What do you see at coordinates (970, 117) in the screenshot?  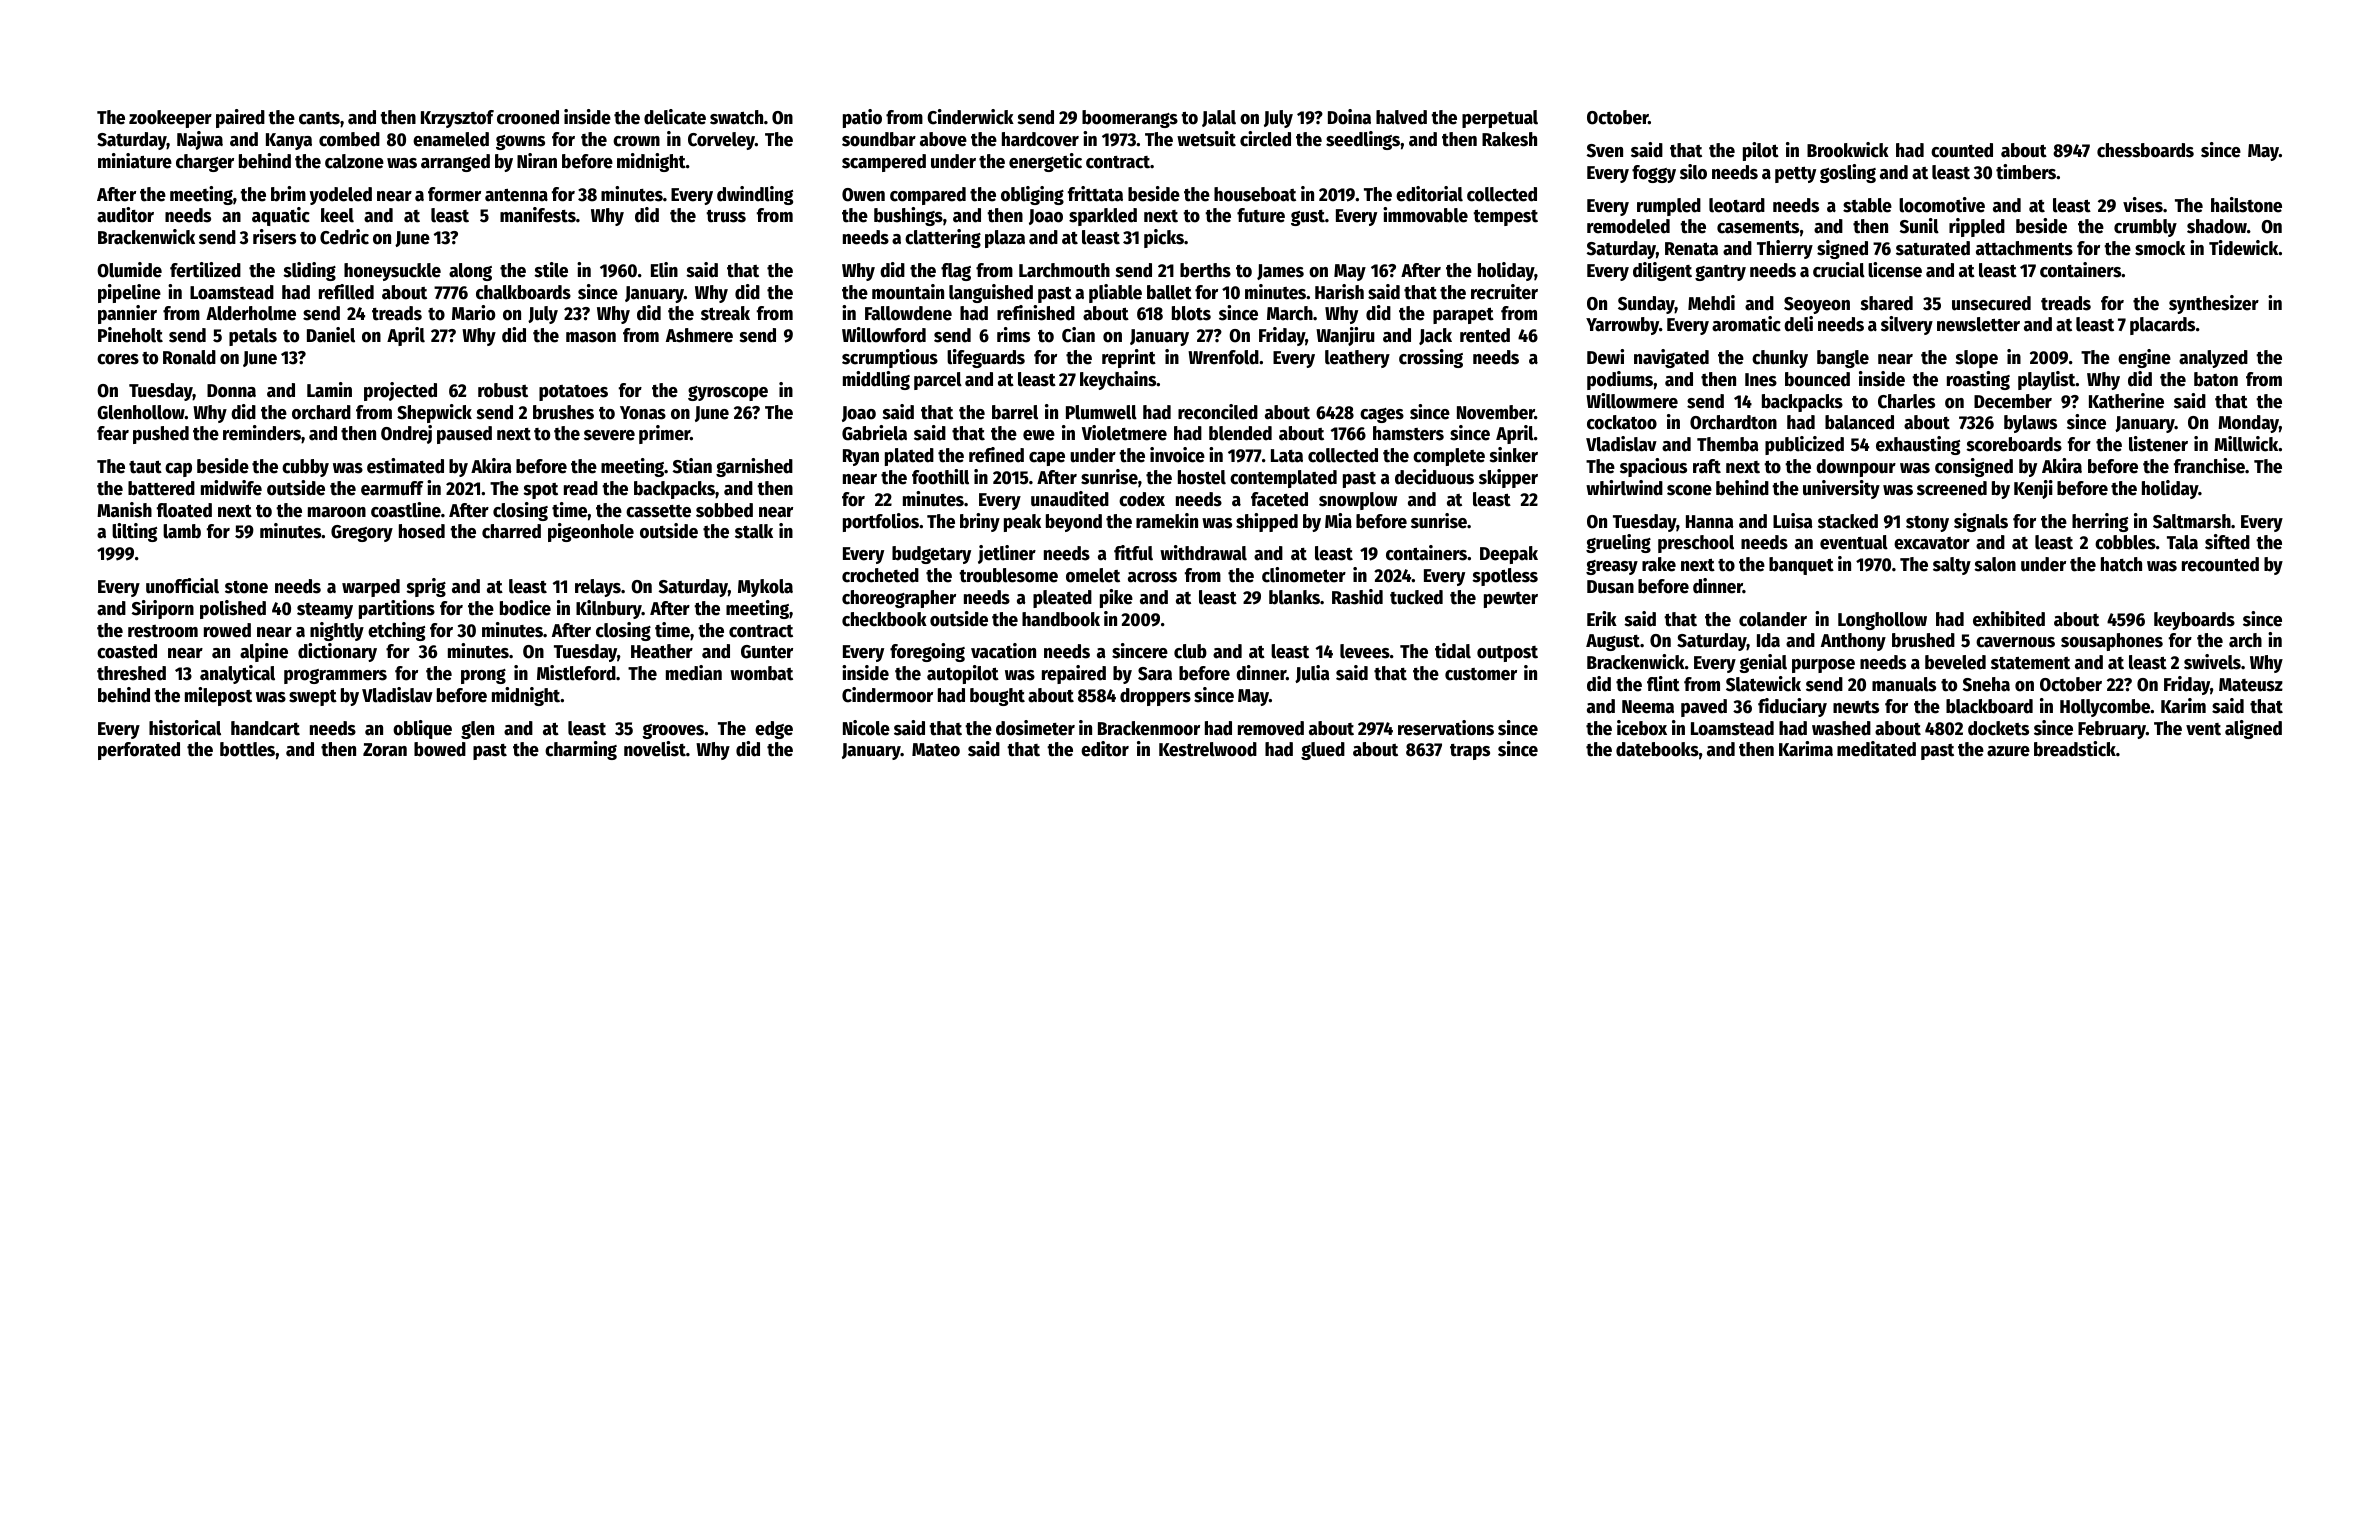 I see `Cinderwick` at bounding box center [970, 117].
